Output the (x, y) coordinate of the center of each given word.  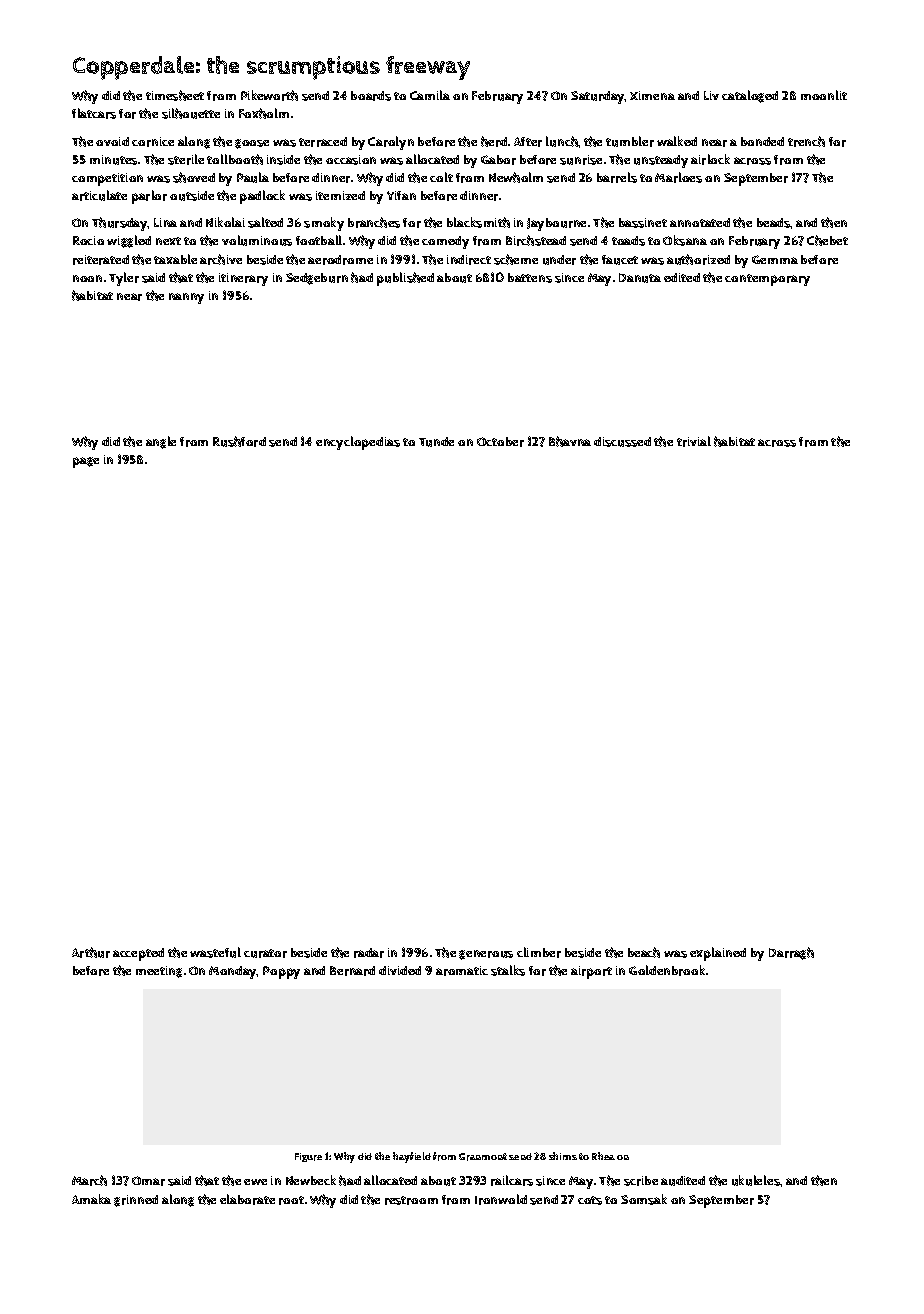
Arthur (91, 952)
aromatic (462, 971)
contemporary (767, 280)
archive (221, 259)
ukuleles (756, 1180)
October (500, 442)
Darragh (791, 953)
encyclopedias (358, 443)
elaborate (247, 1199)
